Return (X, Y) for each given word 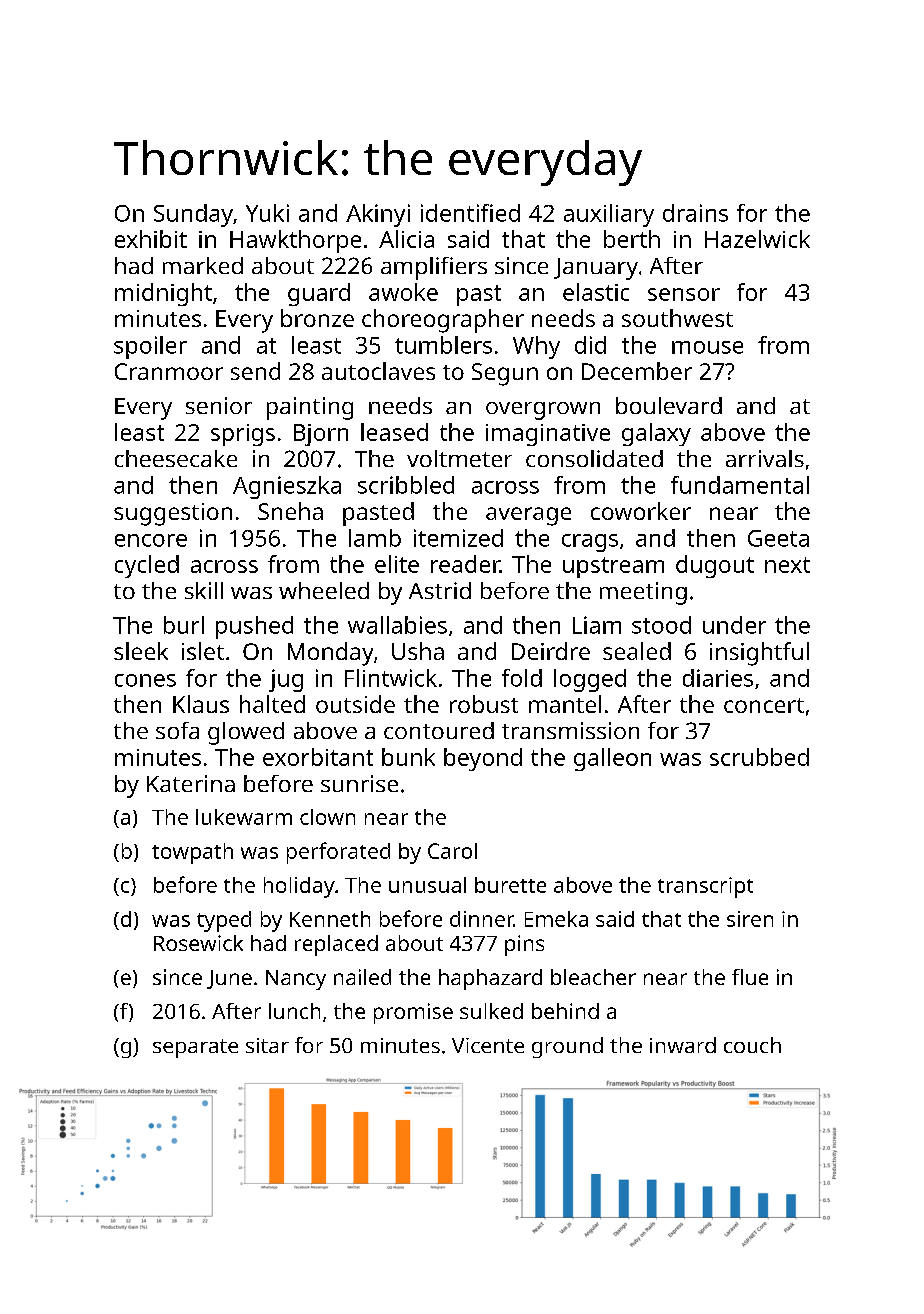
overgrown (543, 411)
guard (319, 294)
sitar (267, 1045)
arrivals (765, 458)
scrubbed (759, 757)
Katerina (191, 783)
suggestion (173, 514)
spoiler (150, 347)
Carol (452, 851)
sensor (684, 294)
